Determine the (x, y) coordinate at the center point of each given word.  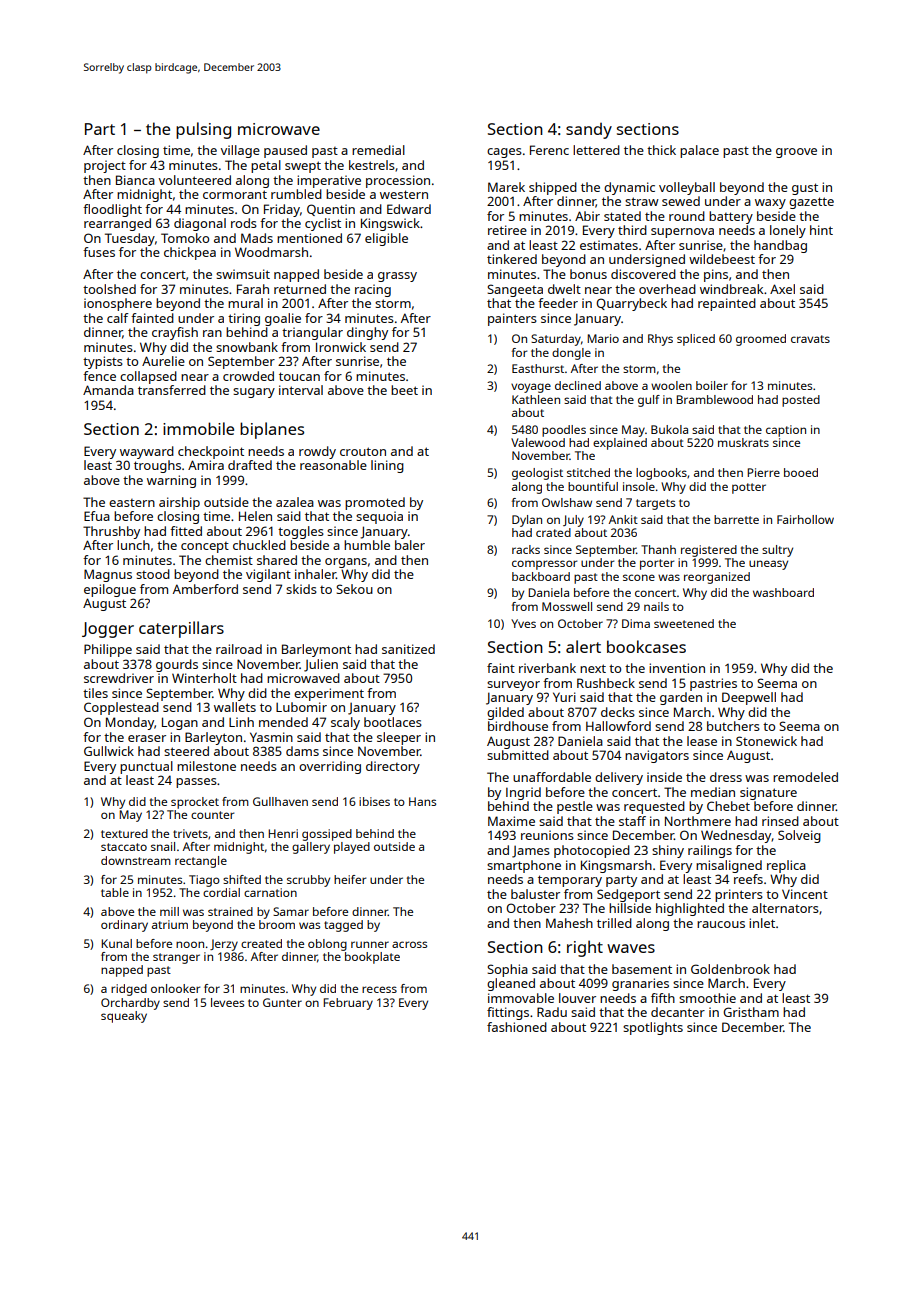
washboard (783, 592)
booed (801, 472)
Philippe (108, 650)
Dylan (527, 521)
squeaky (124, 1017)
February (348, 1004)
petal (266, 166)
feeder (558, 303)
